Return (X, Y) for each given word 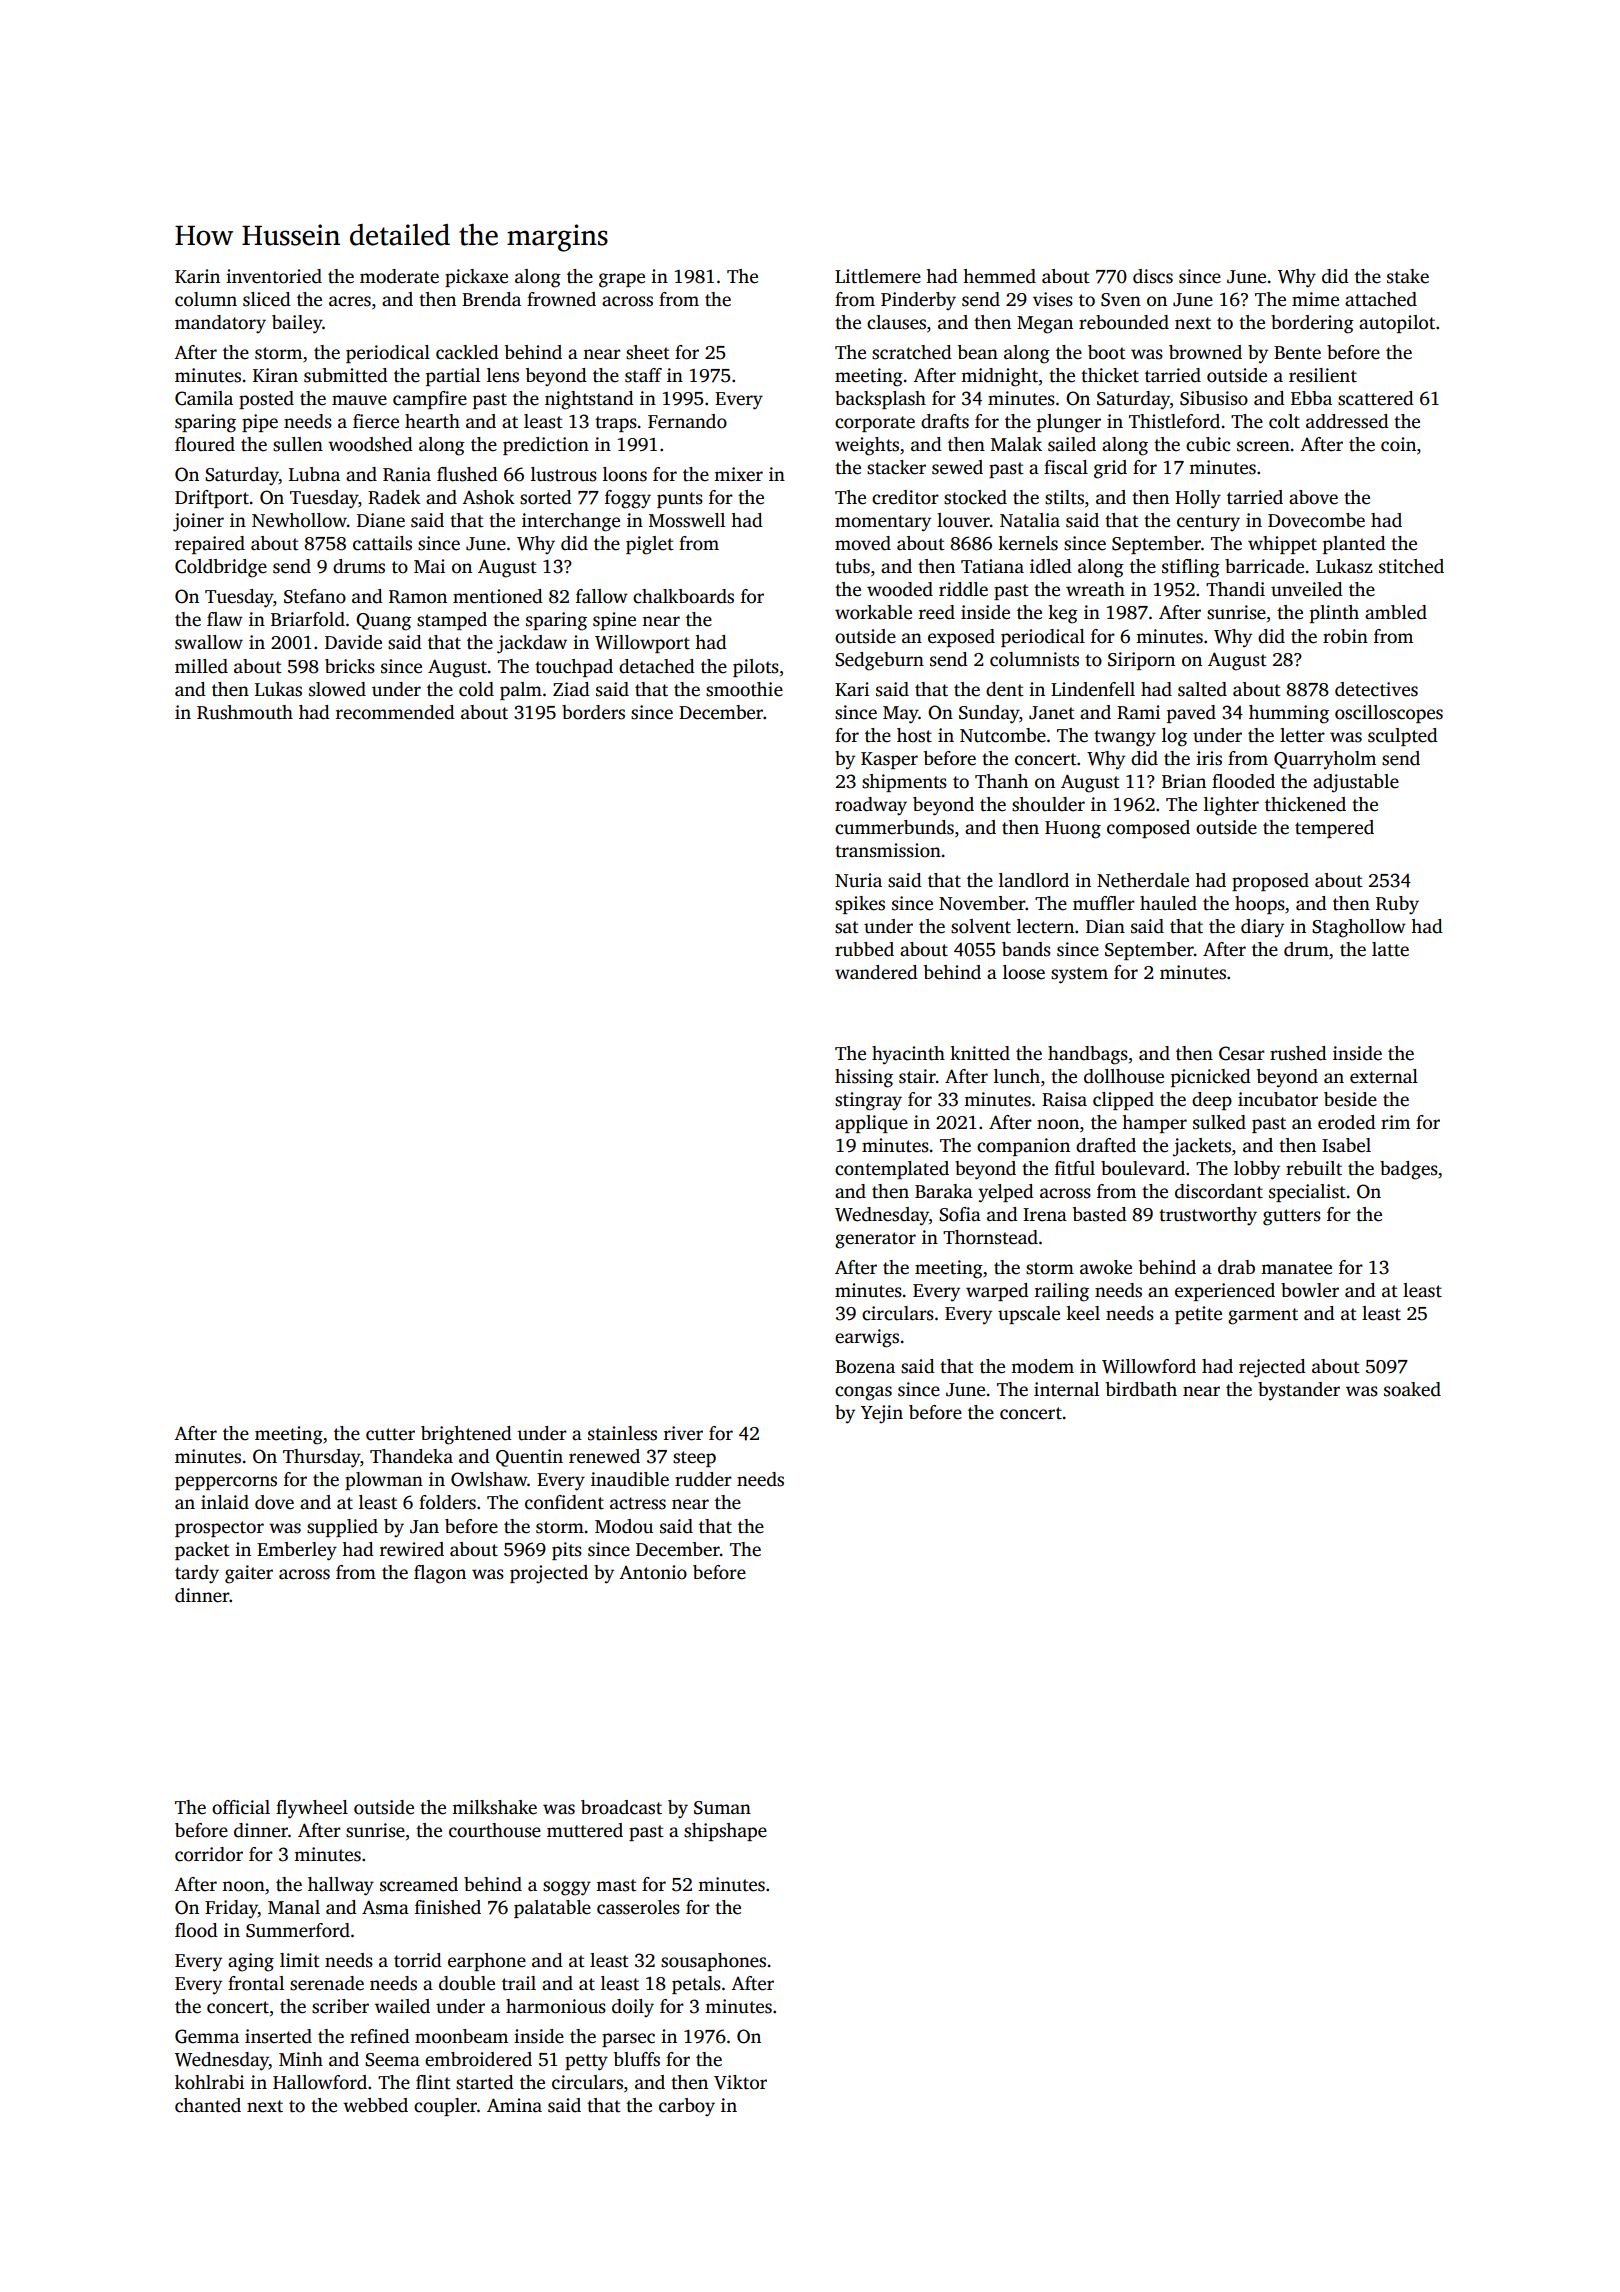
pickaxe (476, 278)
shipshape (725, 1832)
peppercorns (226, 1483)
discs (1153, 276)
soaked (1412, 1389)
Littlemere (878, 276)
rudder (703, 1479)
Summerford (298, 1930)
